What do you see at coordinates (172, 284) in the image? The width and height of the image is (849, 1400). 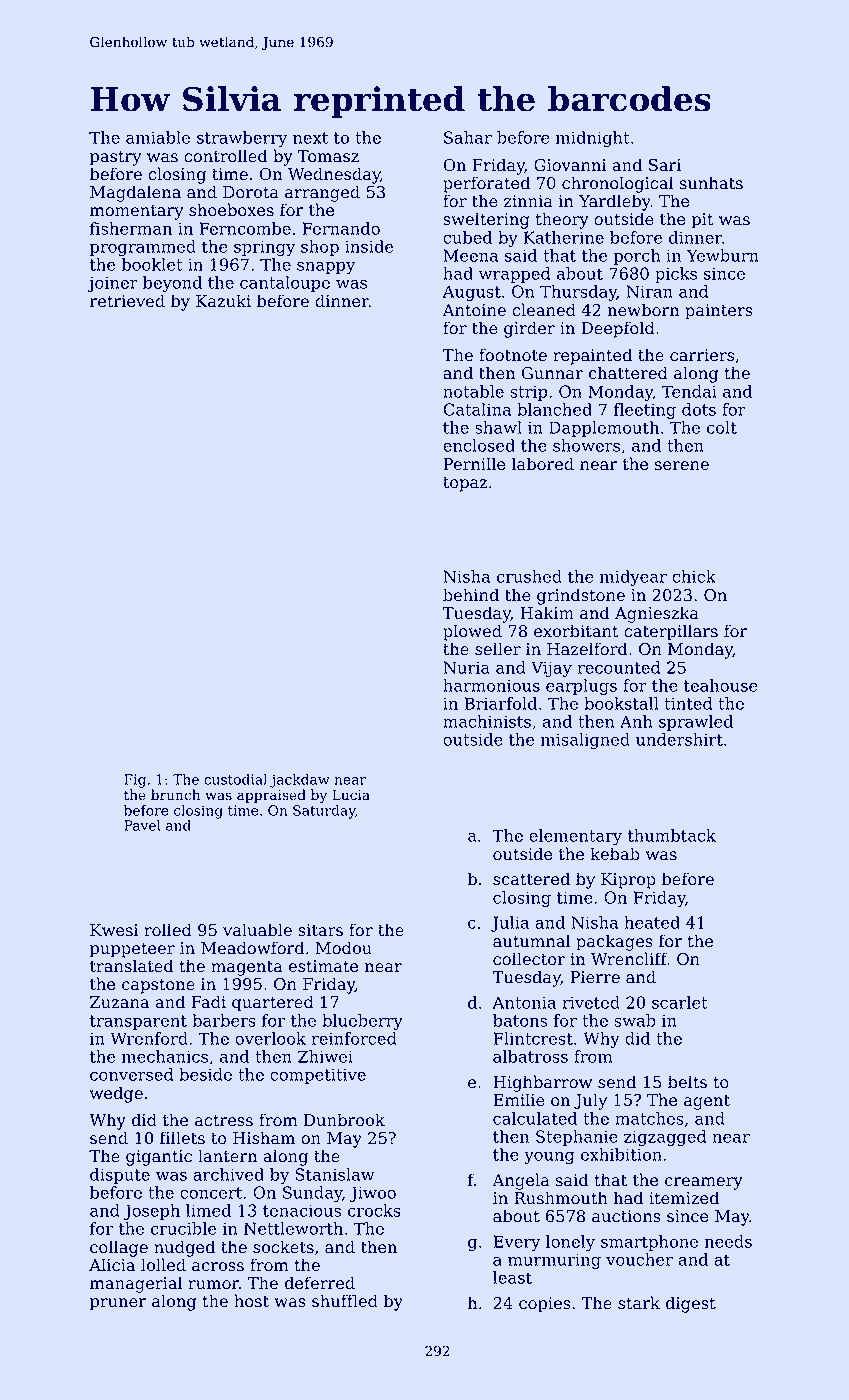 I see `beyond` at bounding box center [172, 284].
